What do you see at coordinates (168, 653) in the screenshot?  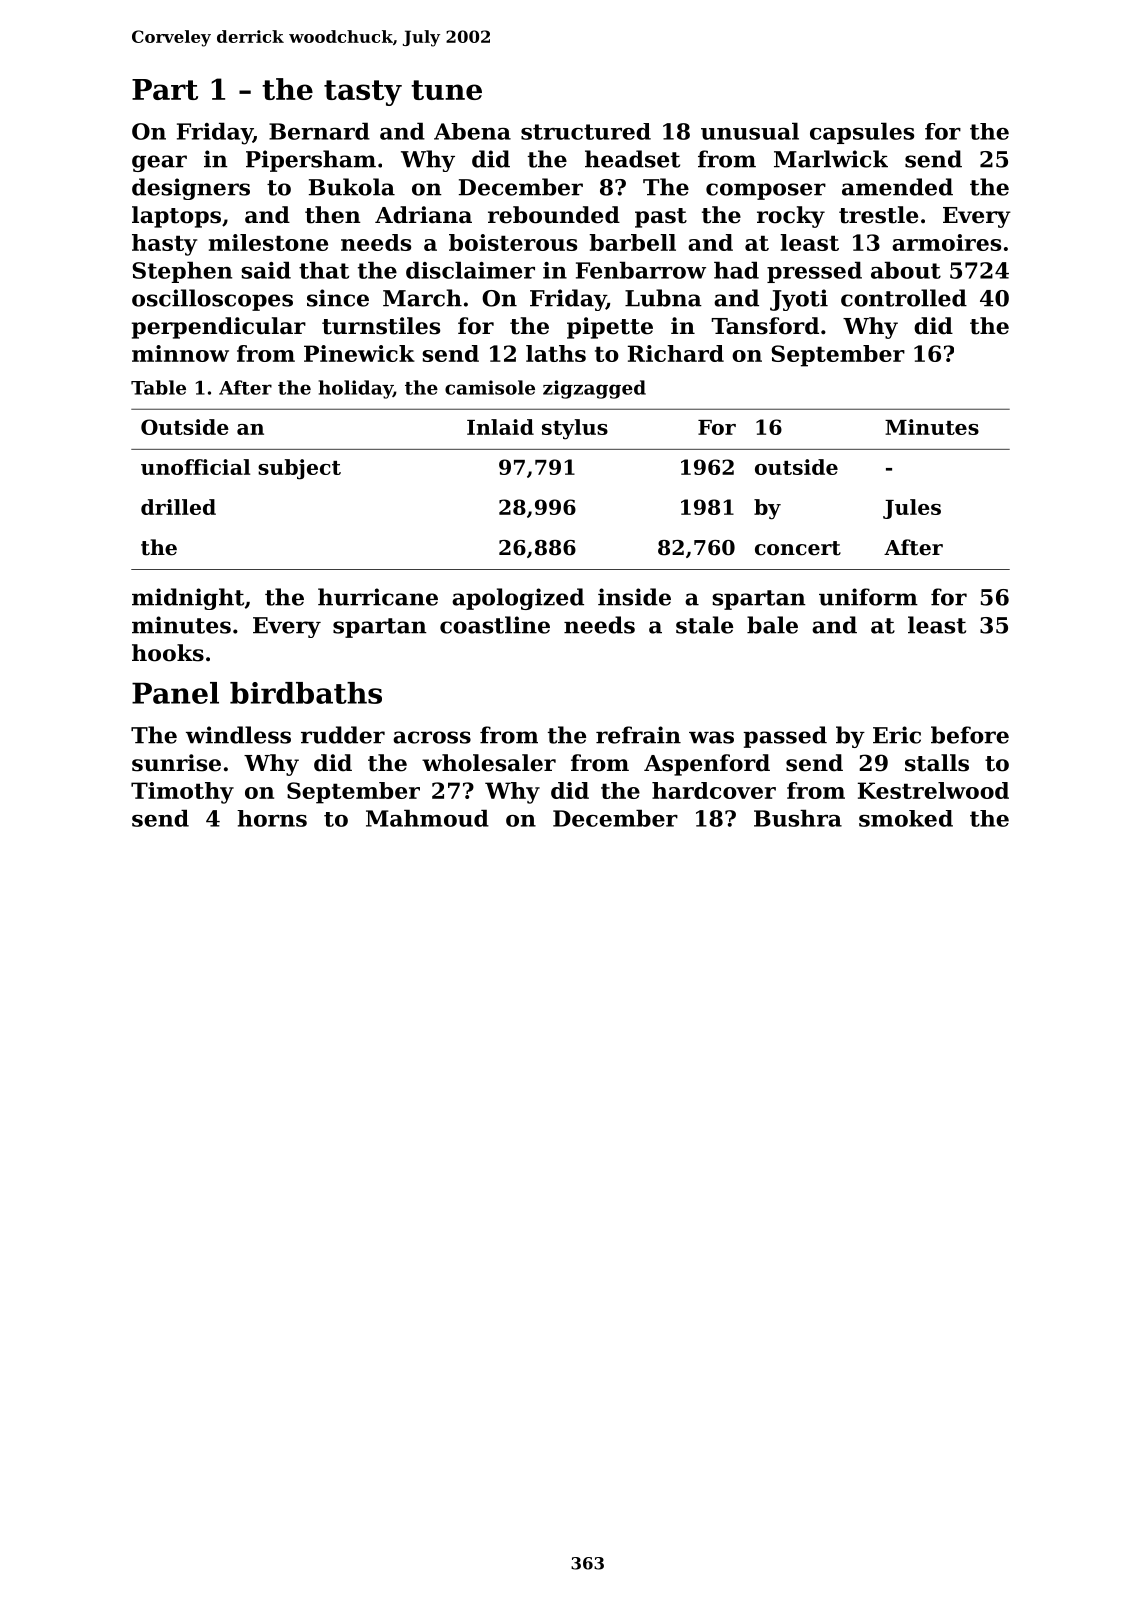 I see `hooks` at bounding box center [168, 653].
